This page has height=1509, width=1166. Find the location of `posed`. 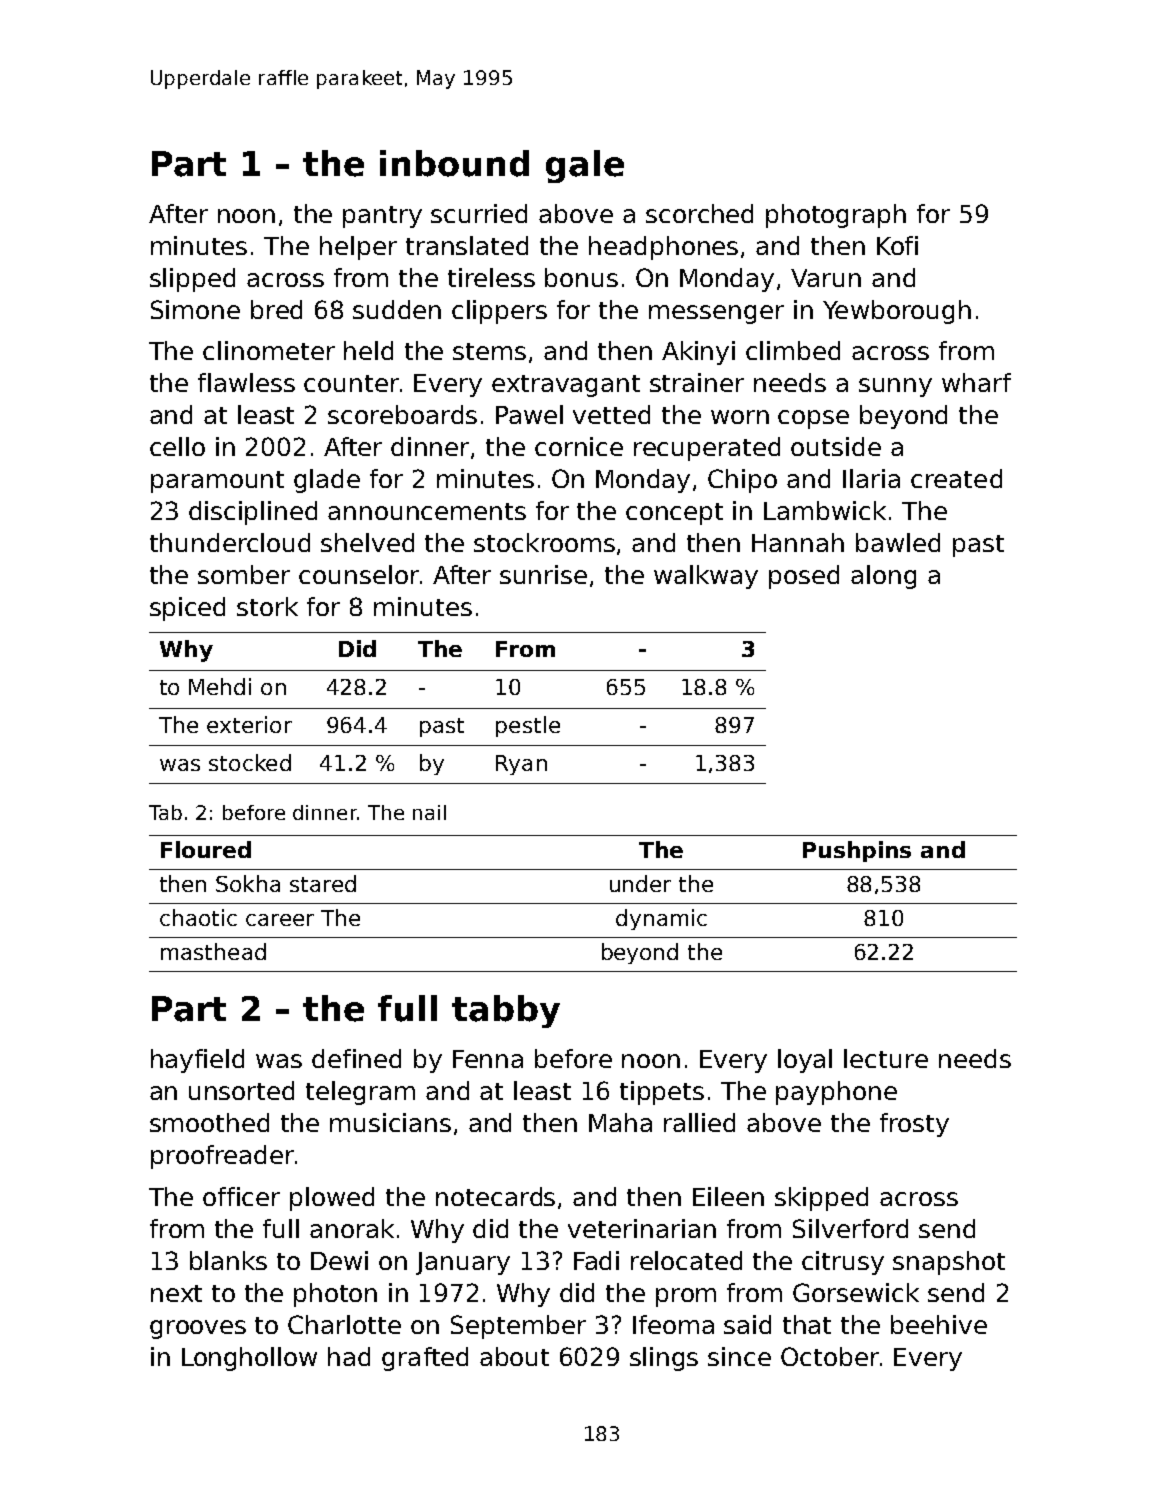

posed is located at coordinates (804, 577).
